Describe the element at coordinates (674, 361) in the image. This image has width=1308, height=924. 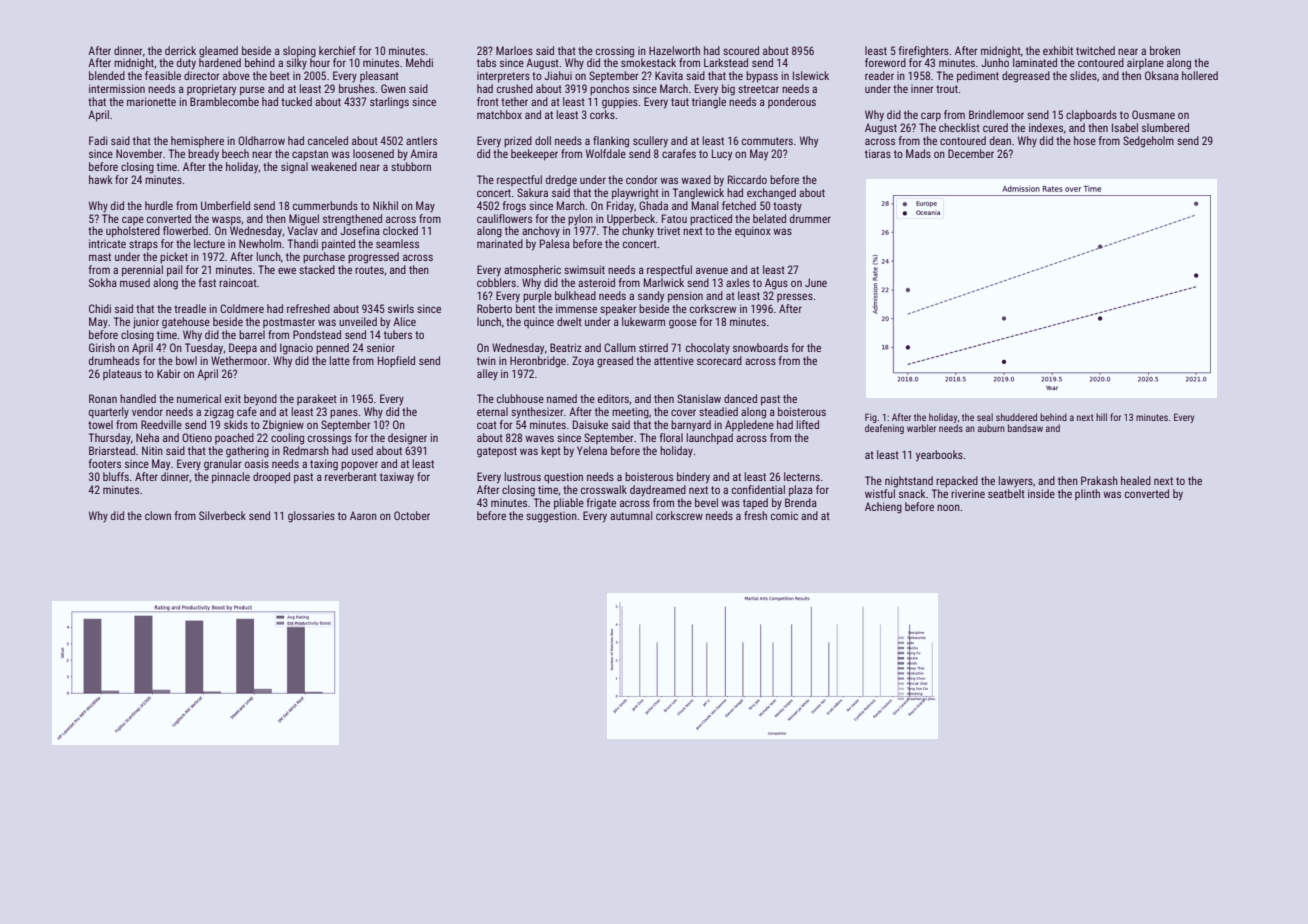
I see `attentive` at that location.
